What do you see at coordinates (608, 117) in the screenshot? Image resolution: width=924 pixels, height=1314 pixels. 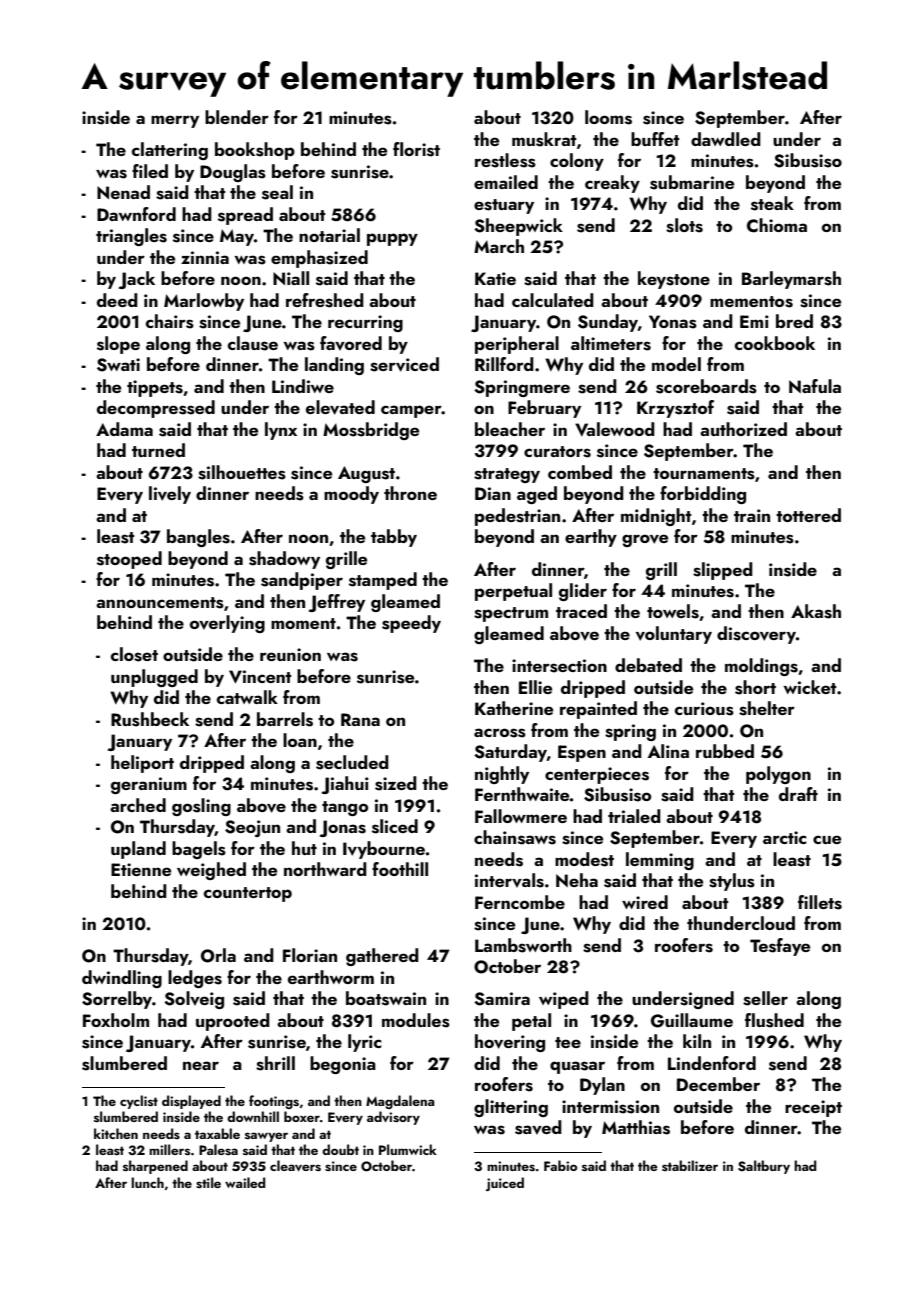 I see `looms` at bounding box center [608, 117].
